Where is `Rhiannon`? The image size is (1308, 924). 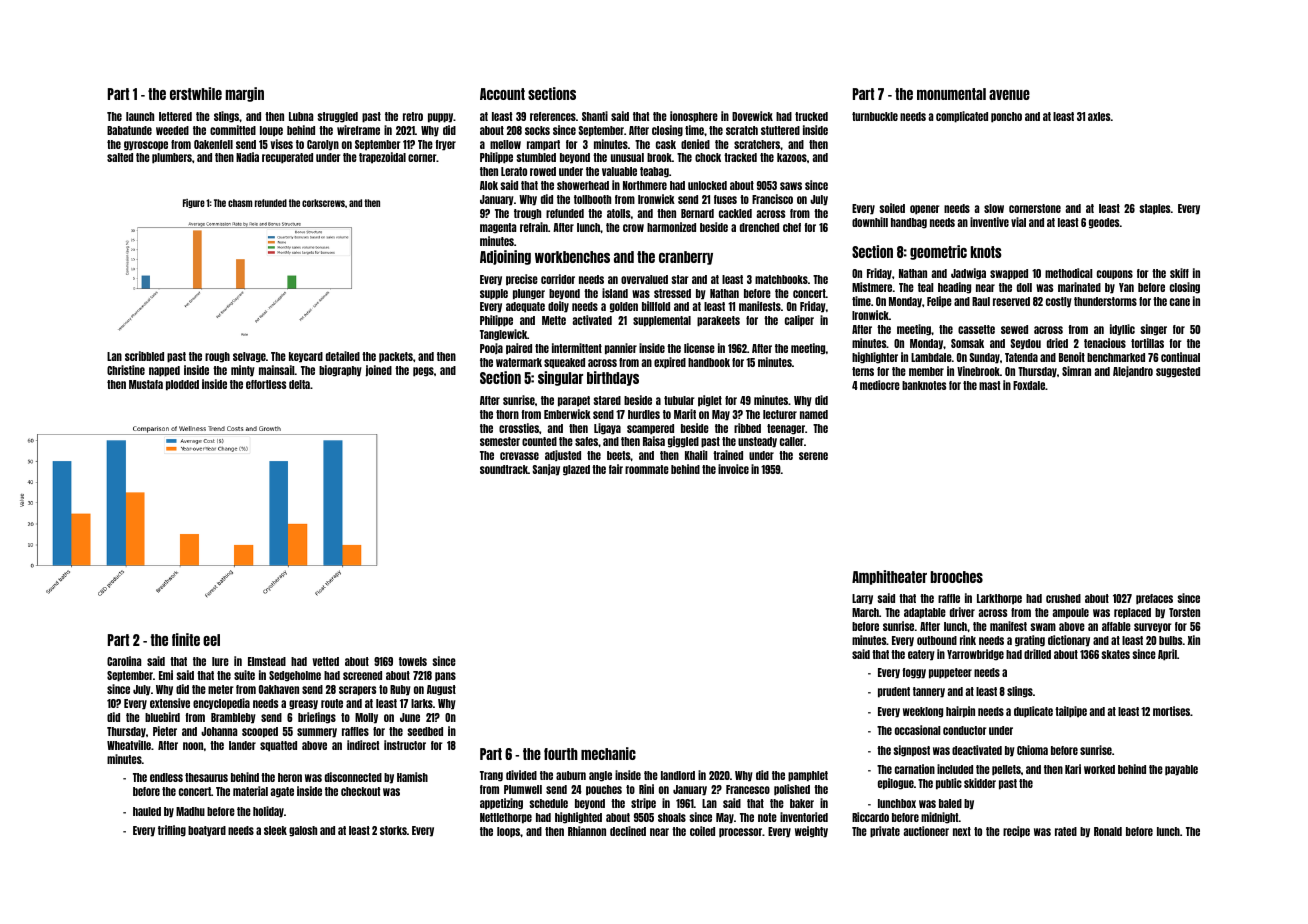
Rhiannon is located at coordinates (587, 831).
